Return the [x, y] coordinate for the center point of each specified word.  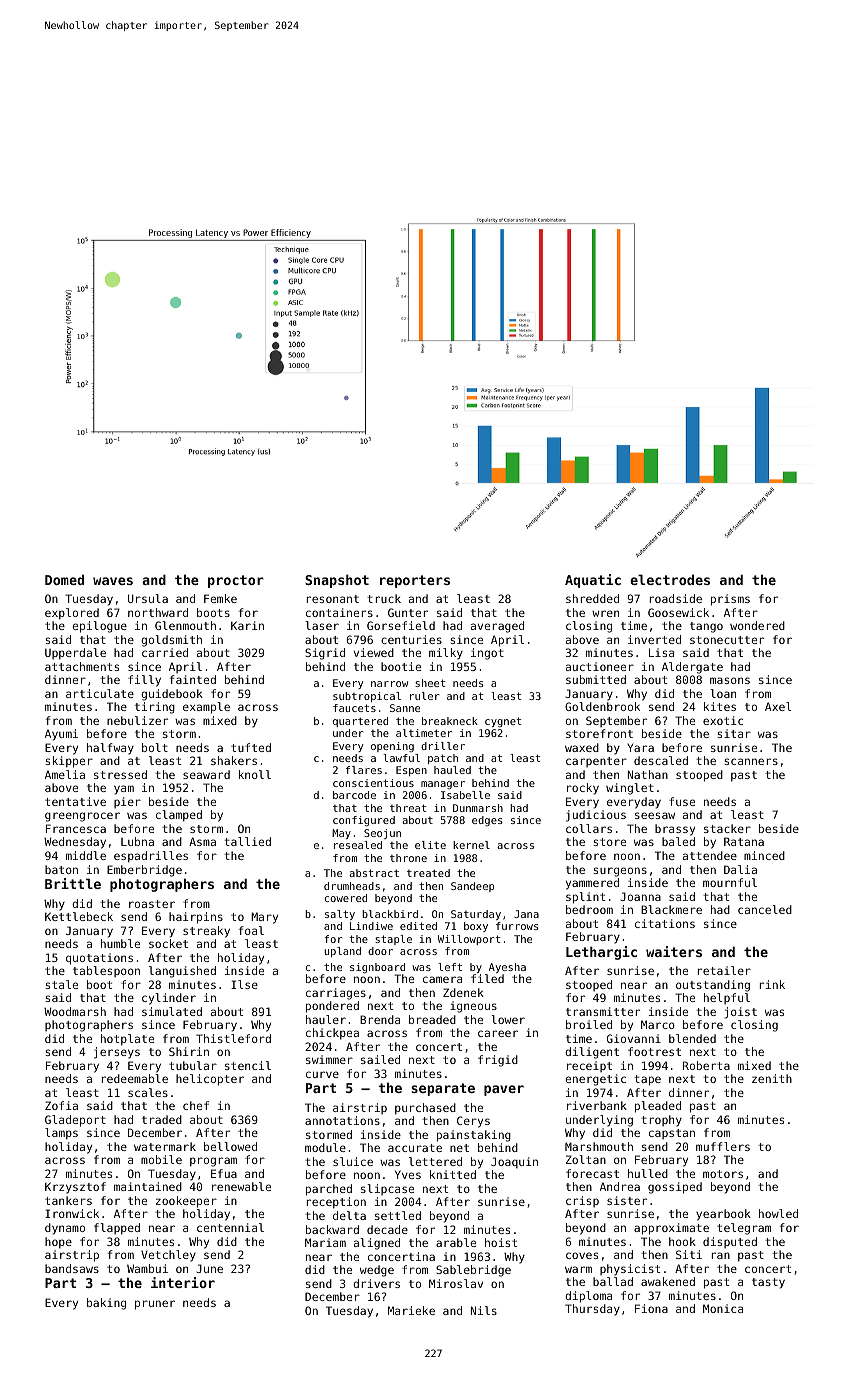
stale [61, 984]
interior [183, 1282]
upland [342, 952]
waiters [674, 951]
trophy [661, 1121]
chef [196, 1105]
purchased [425, 1109]
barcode [354, 795]
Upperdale [75, 654]
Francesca [76, 828]
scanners [751, 761]
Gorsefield [401, 625]
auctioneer [600, 666]
